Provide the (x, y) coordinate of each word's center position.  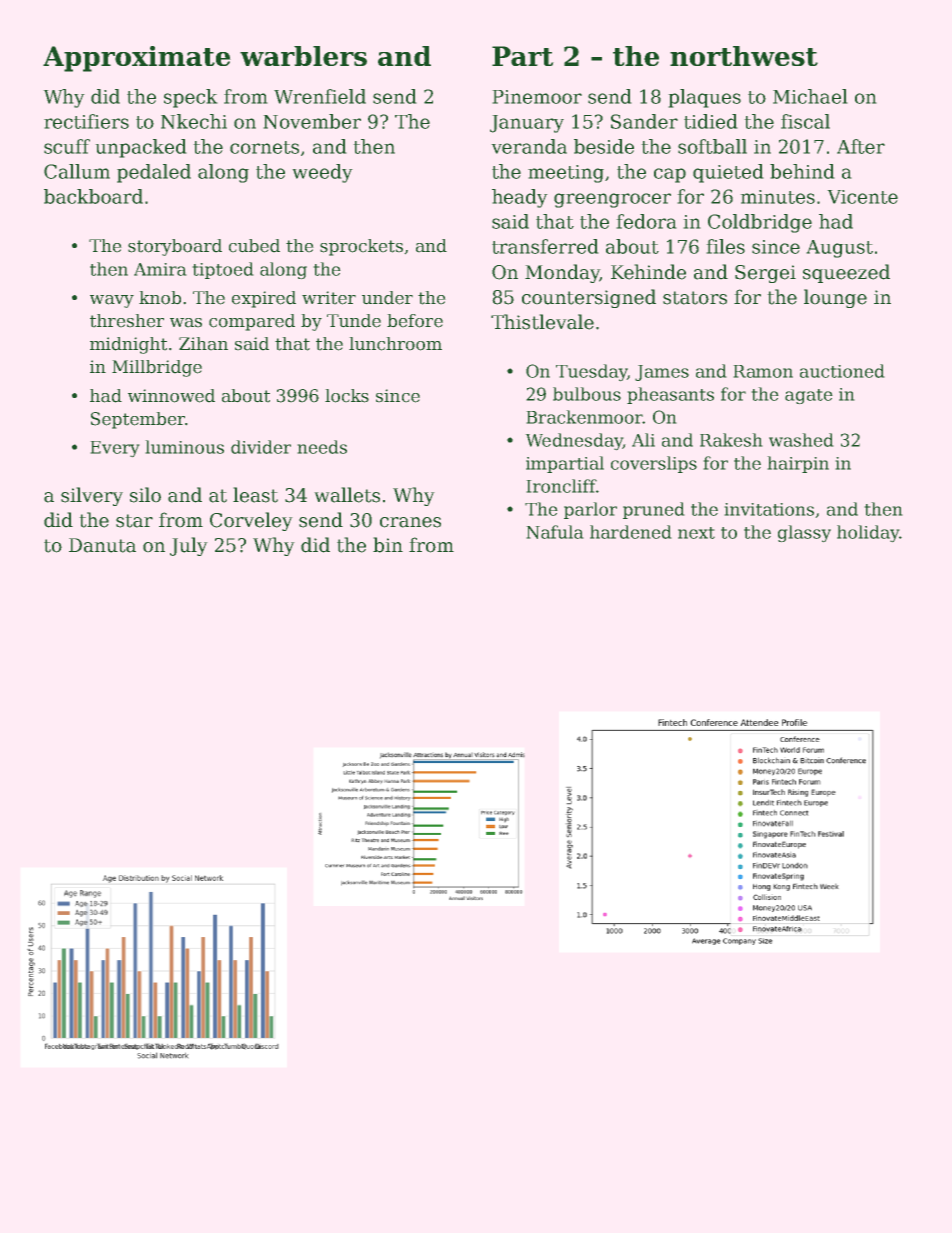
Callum (77, 171)
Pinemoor (537, 97)
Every (115, 449)
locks (347, 396)
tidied (710, 121)
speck (190, 98)
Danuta (102, 545)
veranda (529, 146)
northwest (744, 56)
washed (801, 440)
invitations (769, 509)
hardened (630, 532)
